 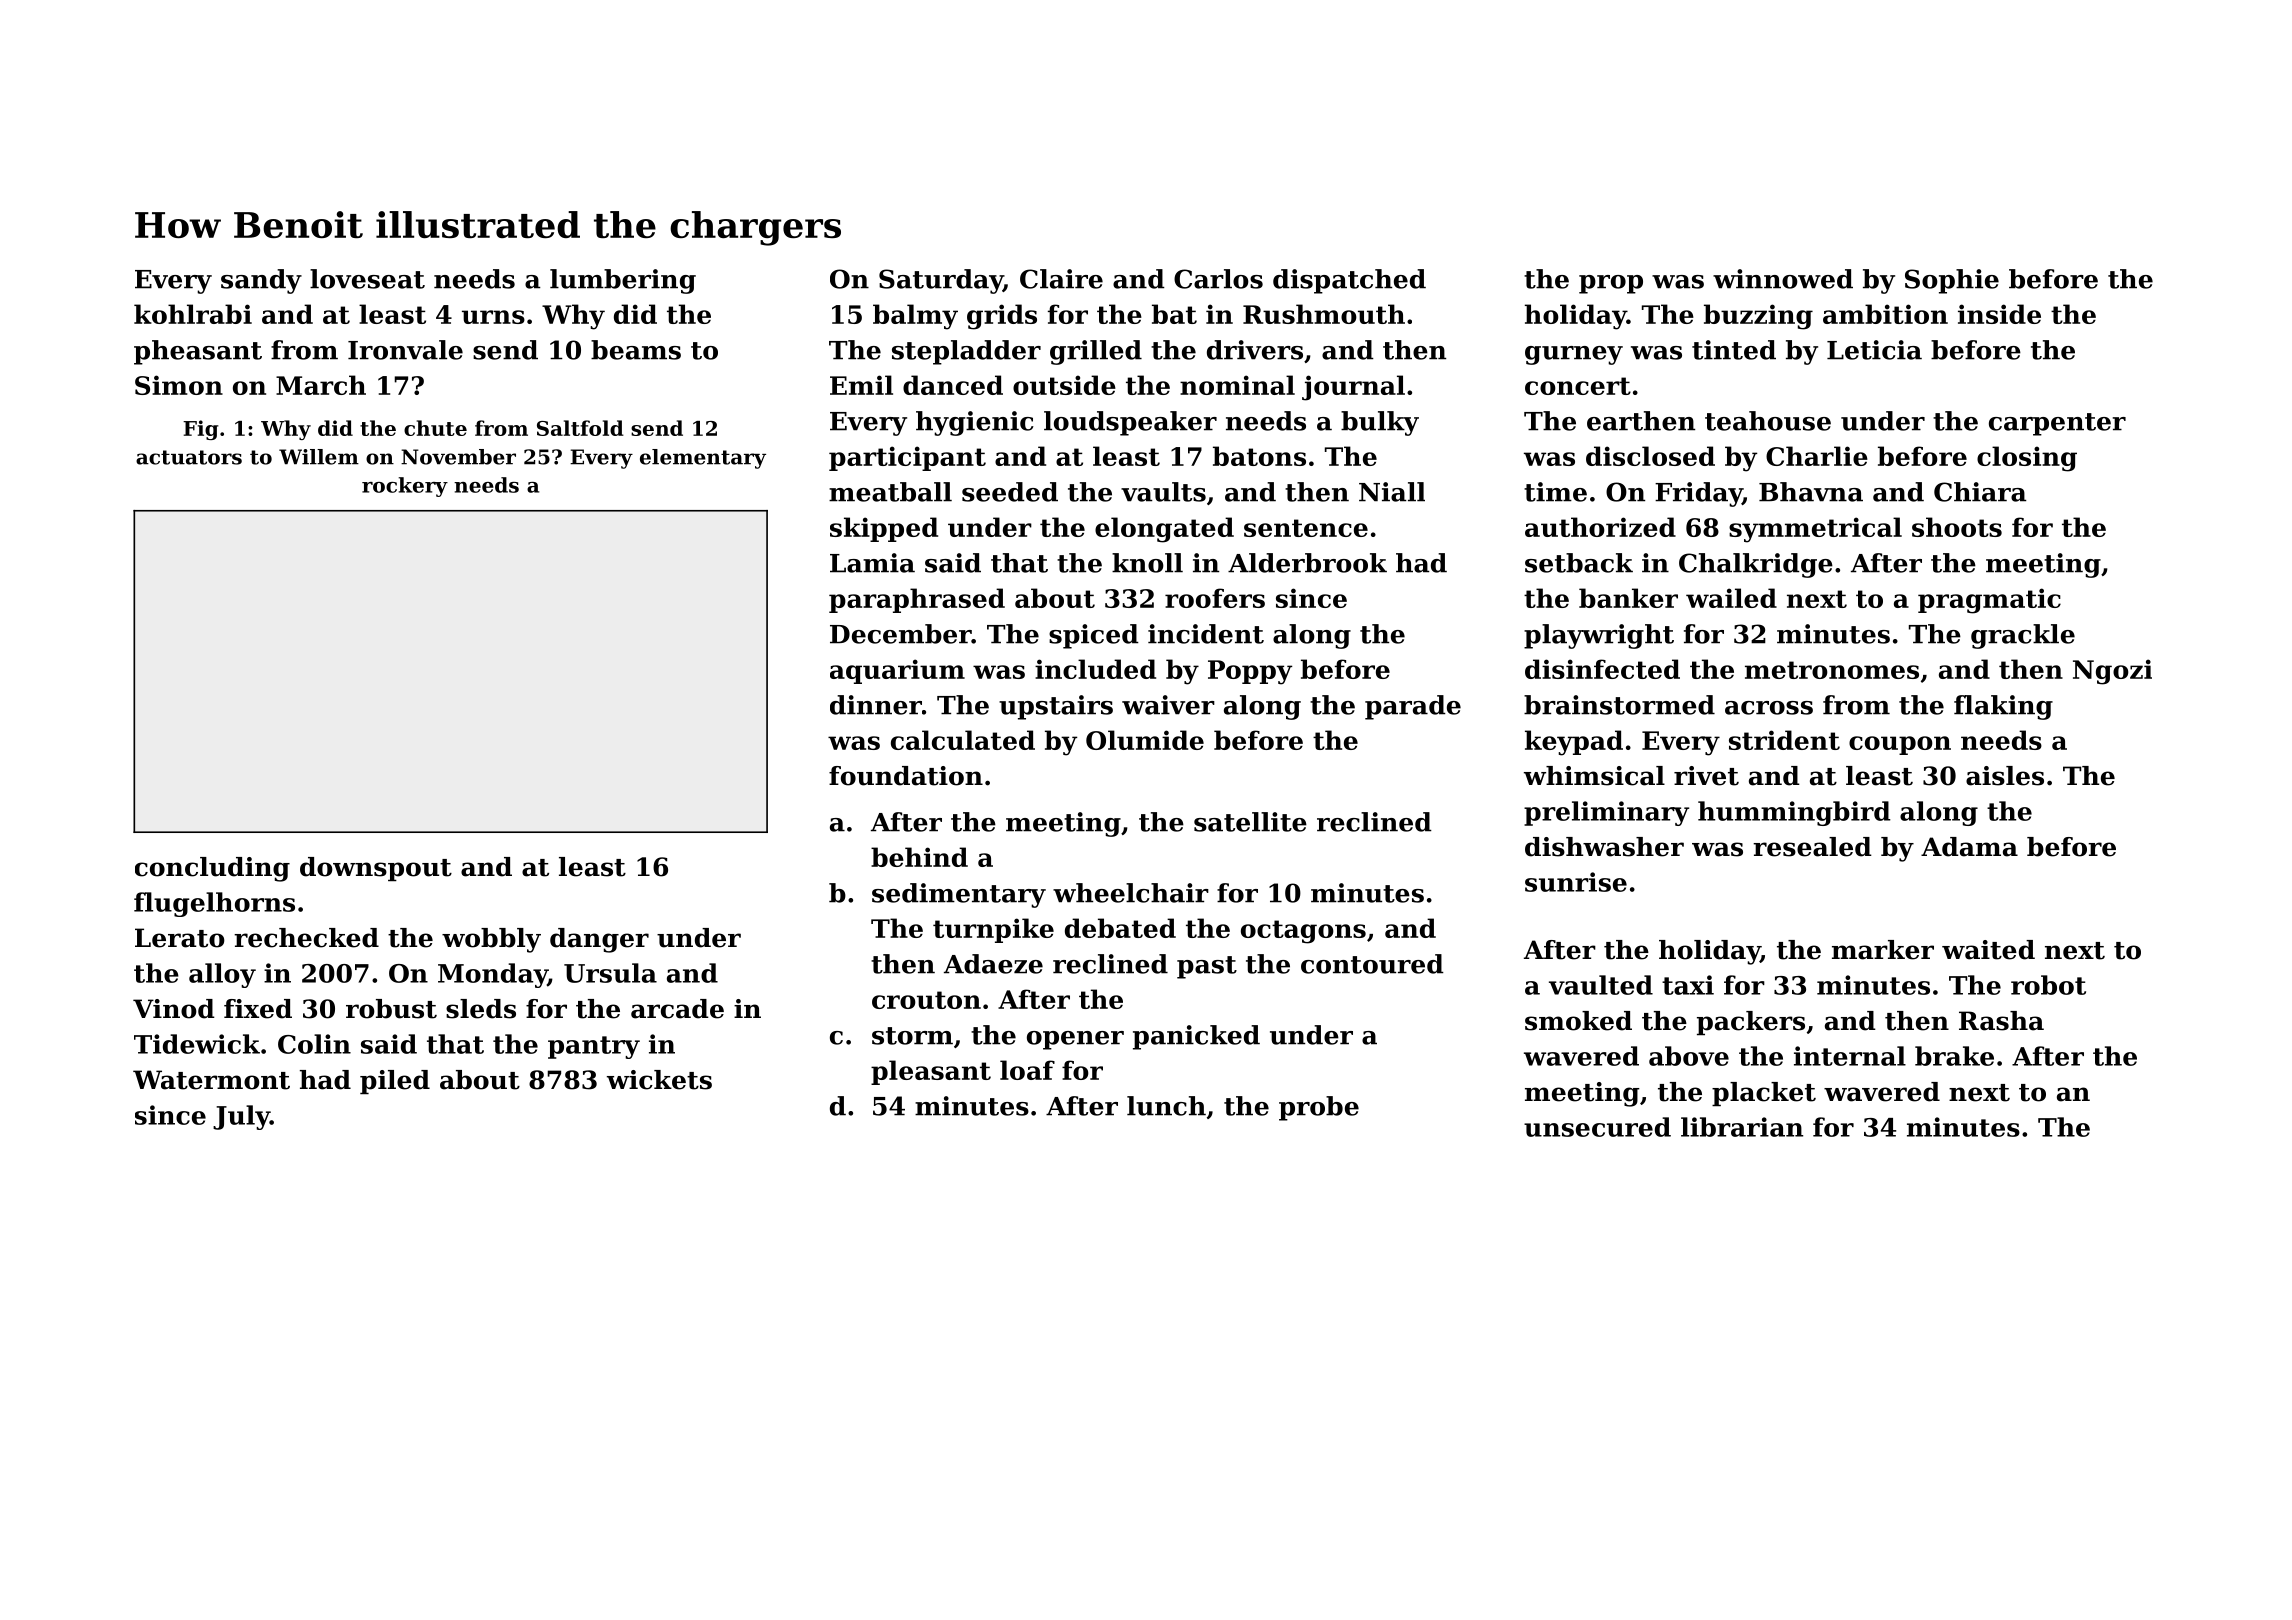 What do you see at coordinates (1742, 1127) in the document?
I see `librarian` at bounding box center [1742, 1127].
